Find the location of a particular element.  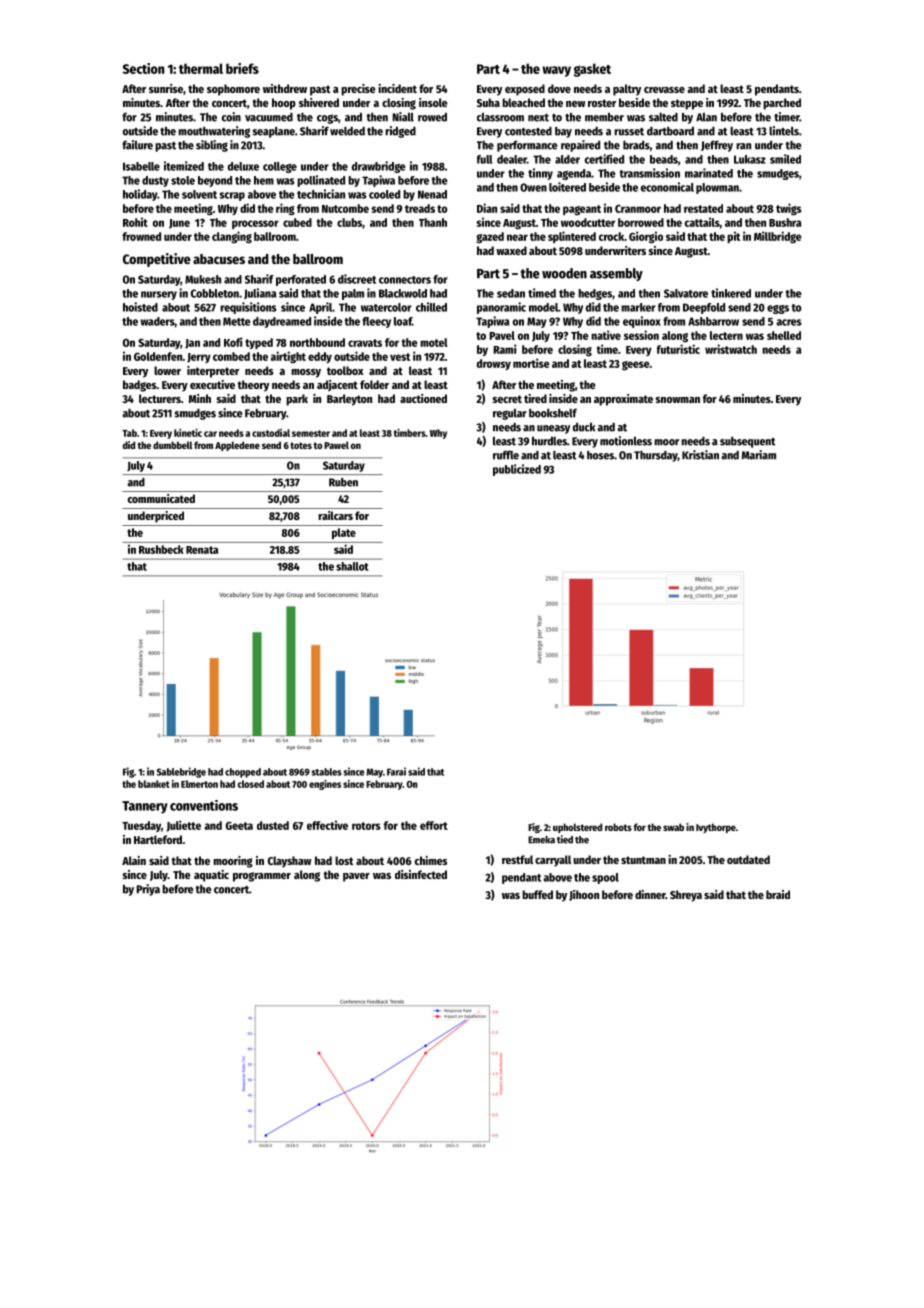

closed is located at coordinates (251, 784).
